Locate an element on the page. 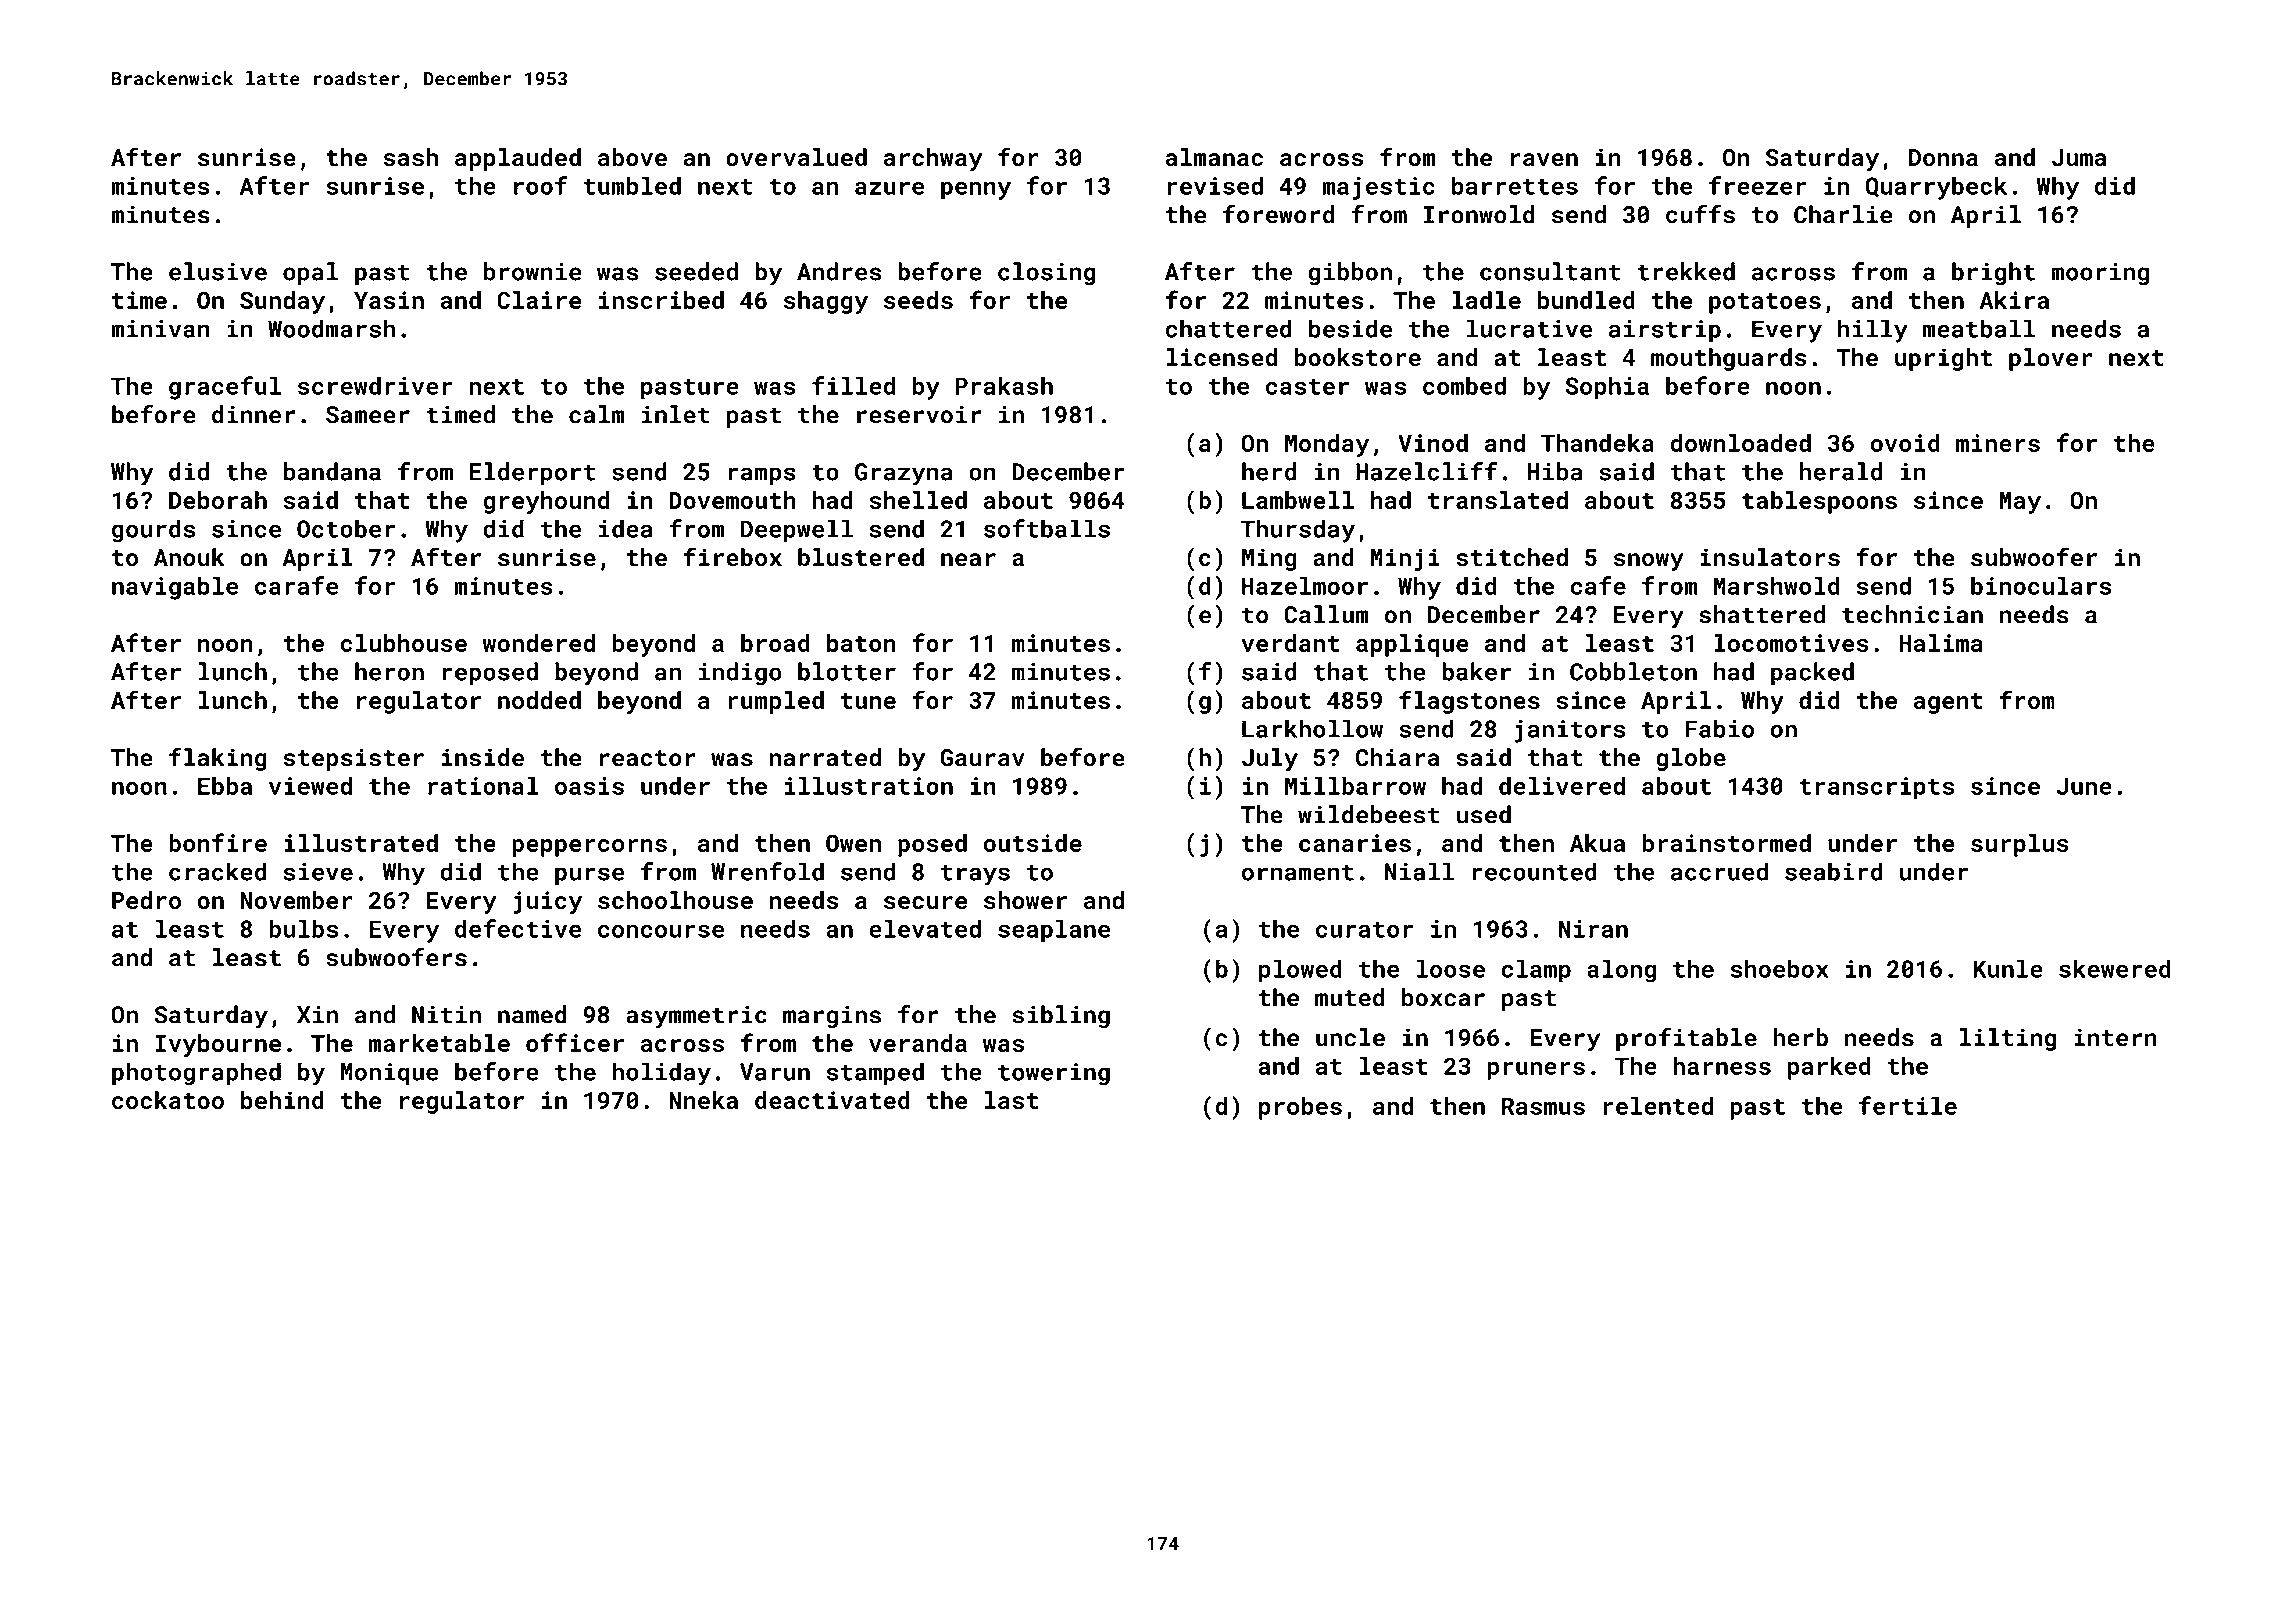 The height and width of the document is (1620, 2292). surplus is located at coordinates (2020, 845).
